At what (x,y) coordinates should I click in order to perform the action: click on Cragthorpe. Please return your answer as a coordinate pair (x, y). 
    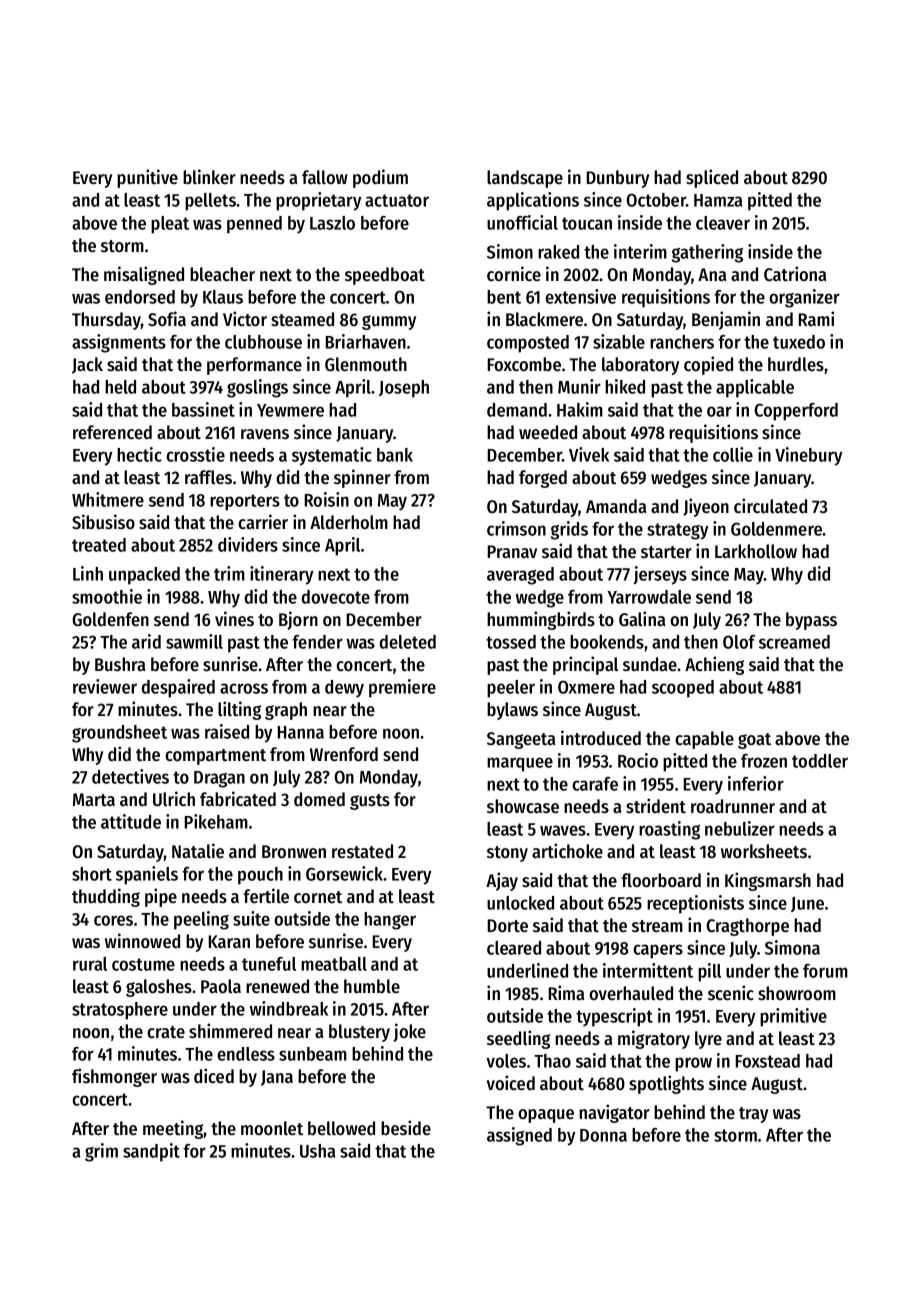
    Looking at the image, I should click on (747, 927).
